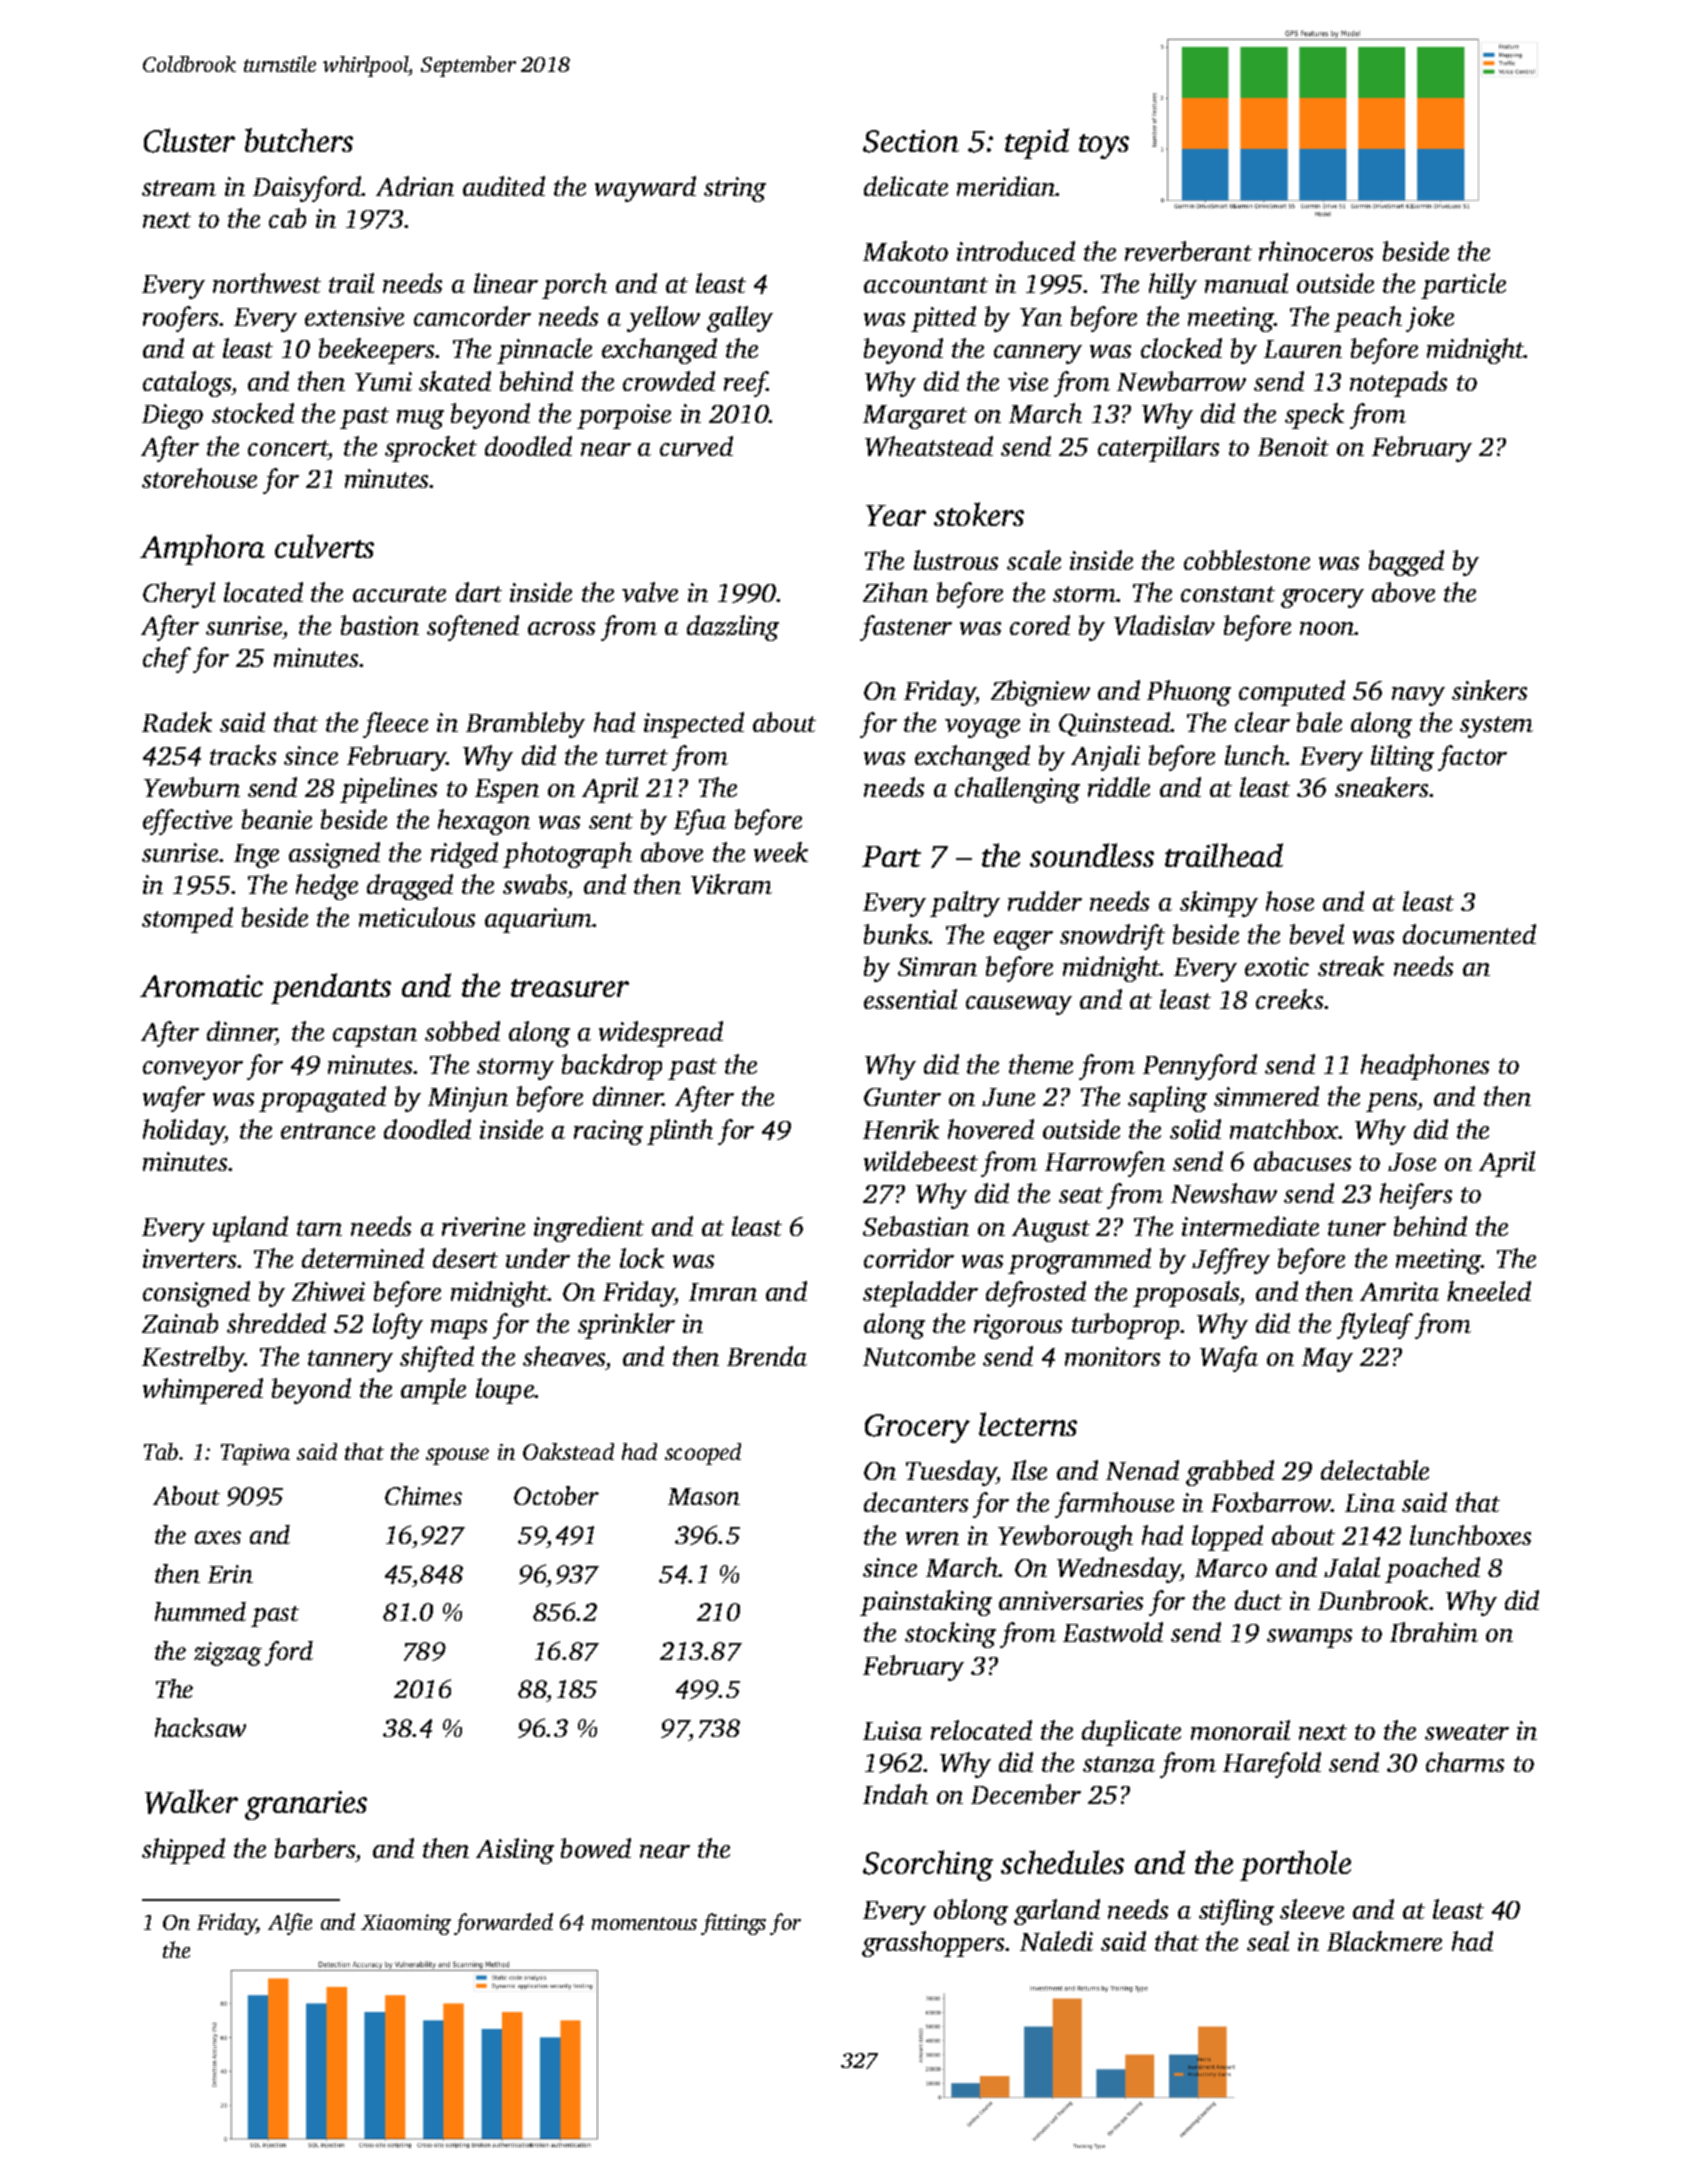 Image resolution: width=1683 pixels, height=2178 pixels. What do you see at coordinates (1384, 1941) in the page?
I see `Blackmere` at bounding box center [1384, 1941].
